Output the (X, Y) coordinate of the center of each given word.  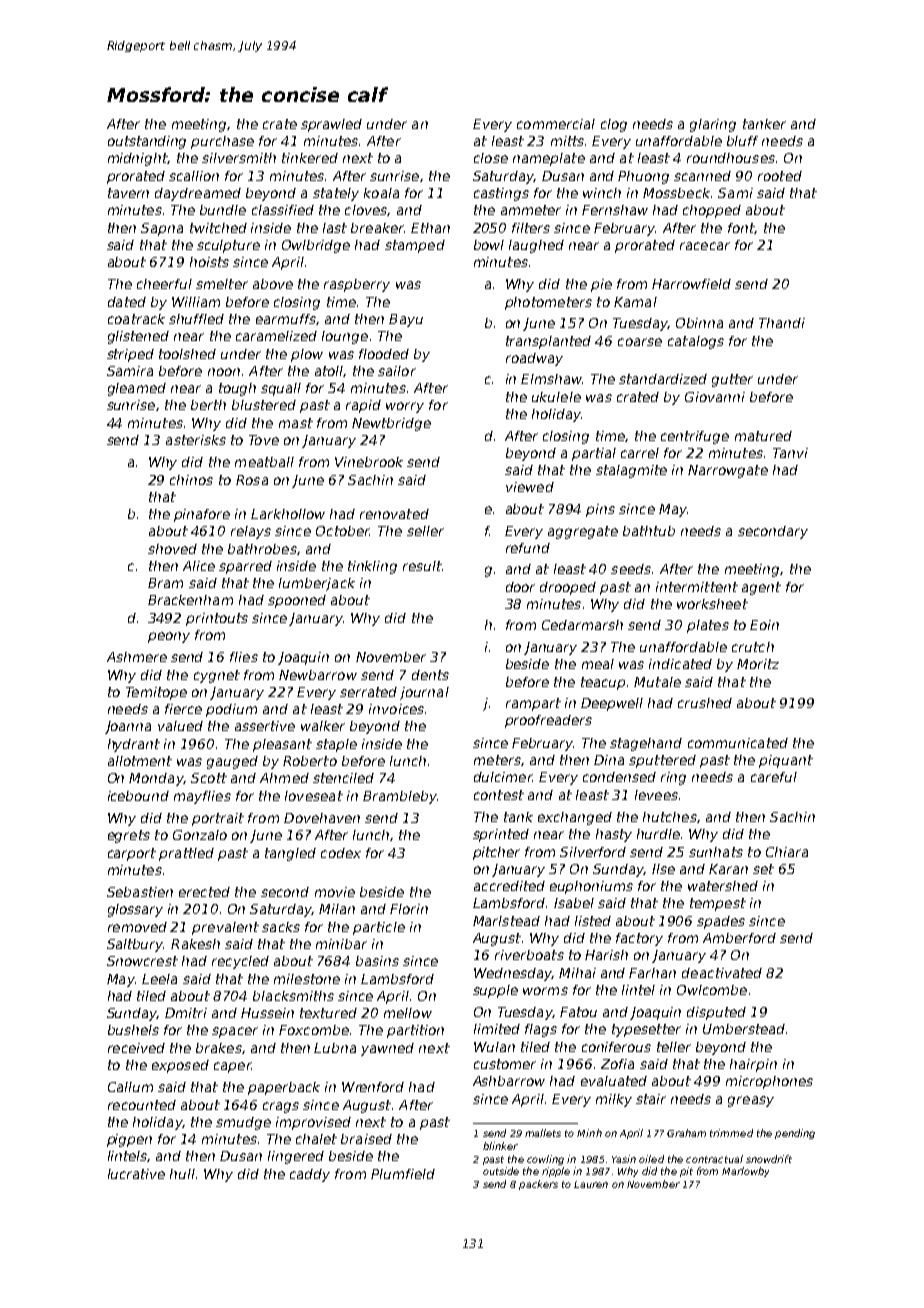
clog (614, 125)
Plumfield (403, 1174)
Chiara (787, 852)
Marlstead (506, 921)
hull (182, 1174)
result (422, 566)
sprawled (331, 125)
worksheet (712, 604)
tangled (290, 854)
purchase (222, 142)
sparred (245, 567)
